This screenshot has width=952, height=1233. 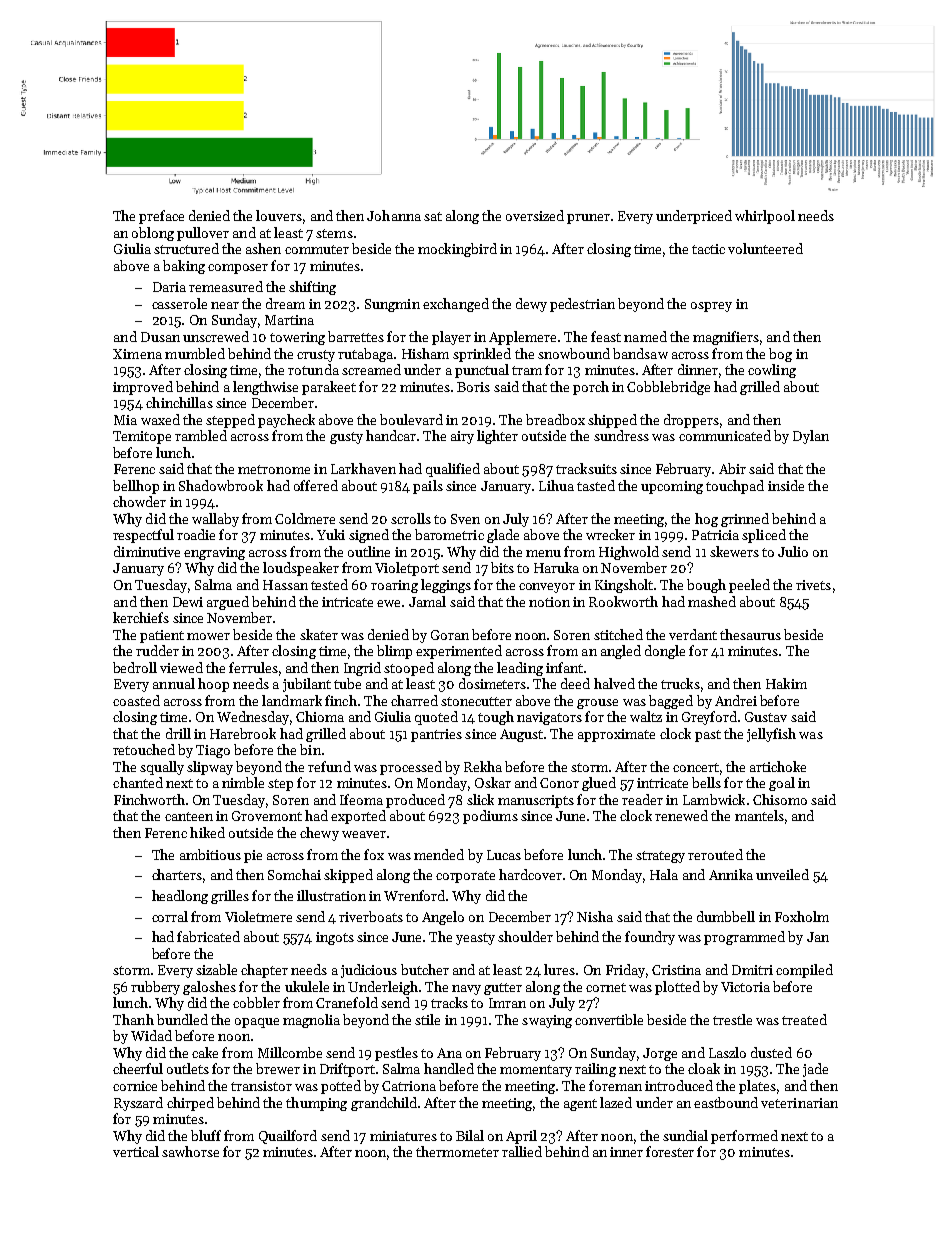 I want to click on hardcover, so click(x=530, y=874).
